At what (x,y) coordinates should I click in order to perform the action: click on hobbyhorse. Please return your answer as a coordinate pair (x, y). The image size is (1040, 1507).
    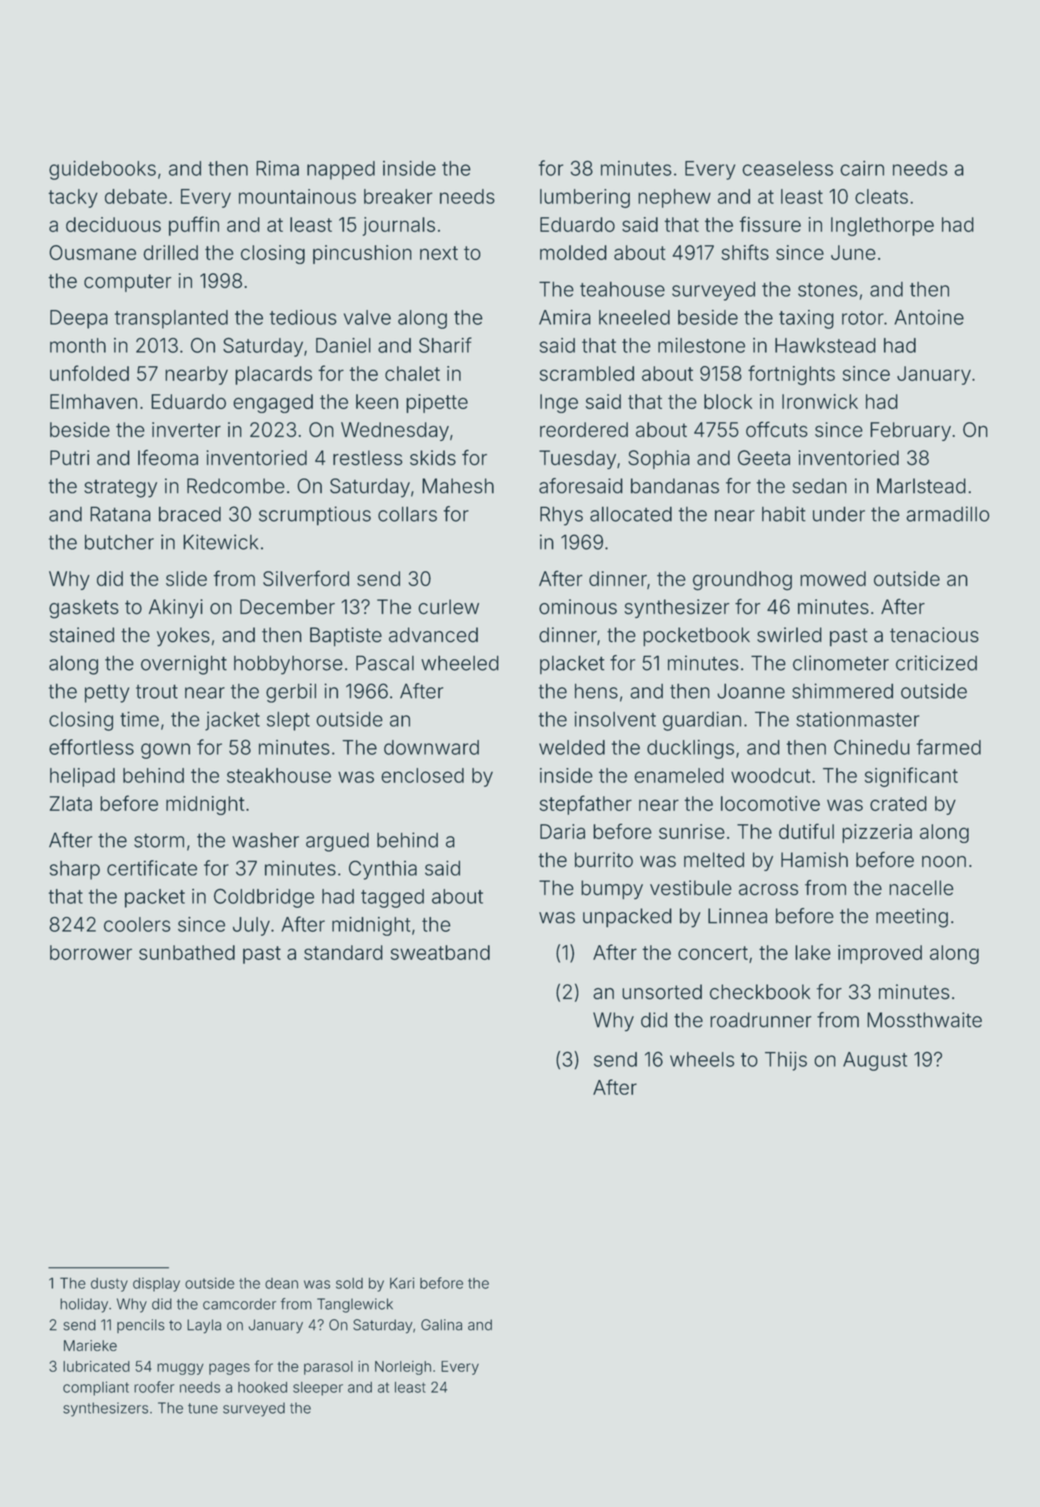
    Looking at the image, I should click on (288, 665).
